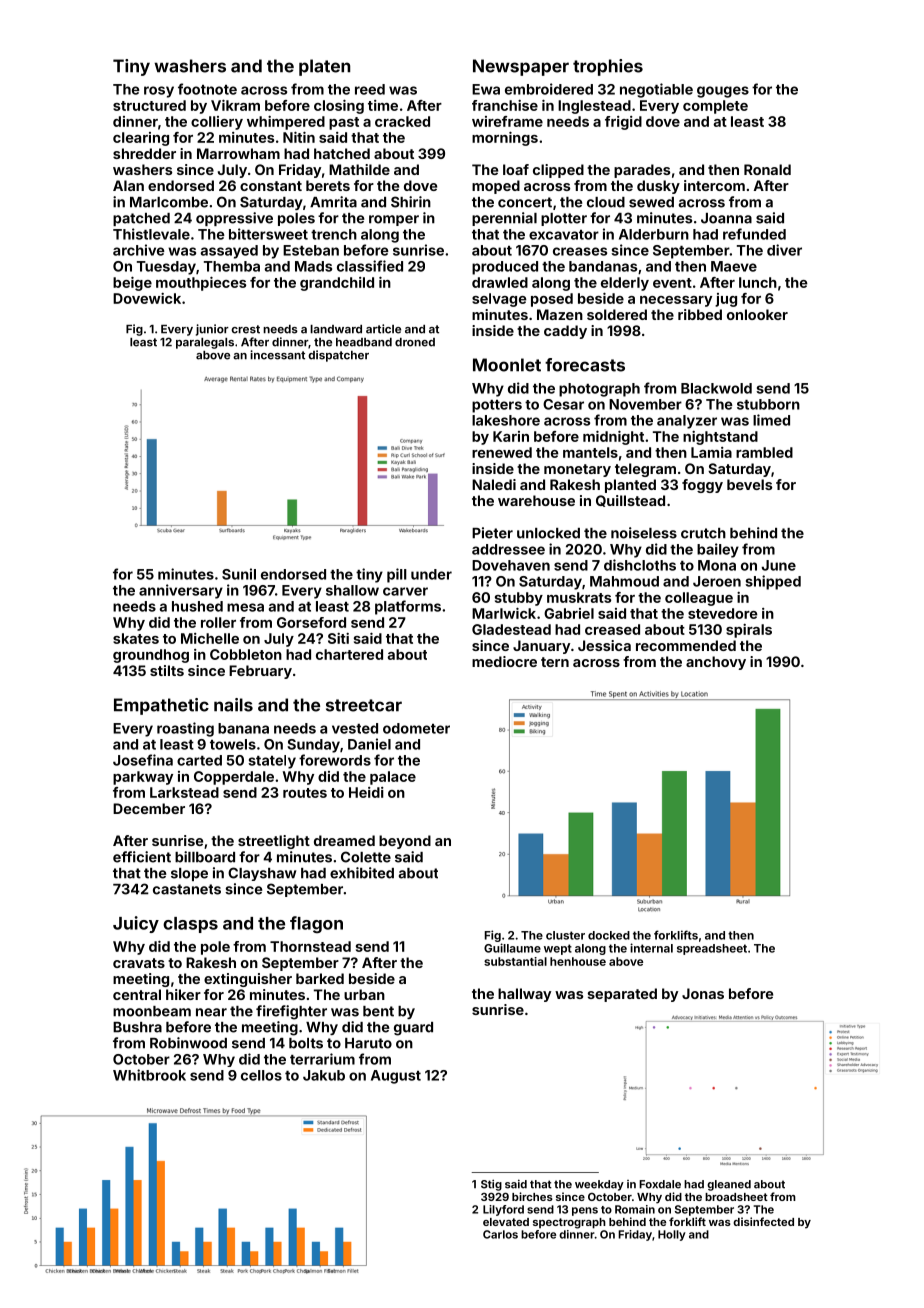 The image size is (924, 1308). What do you see at coordinates (141, 139) in the image?
I see `clearing` at bounding box center [141, 139].
